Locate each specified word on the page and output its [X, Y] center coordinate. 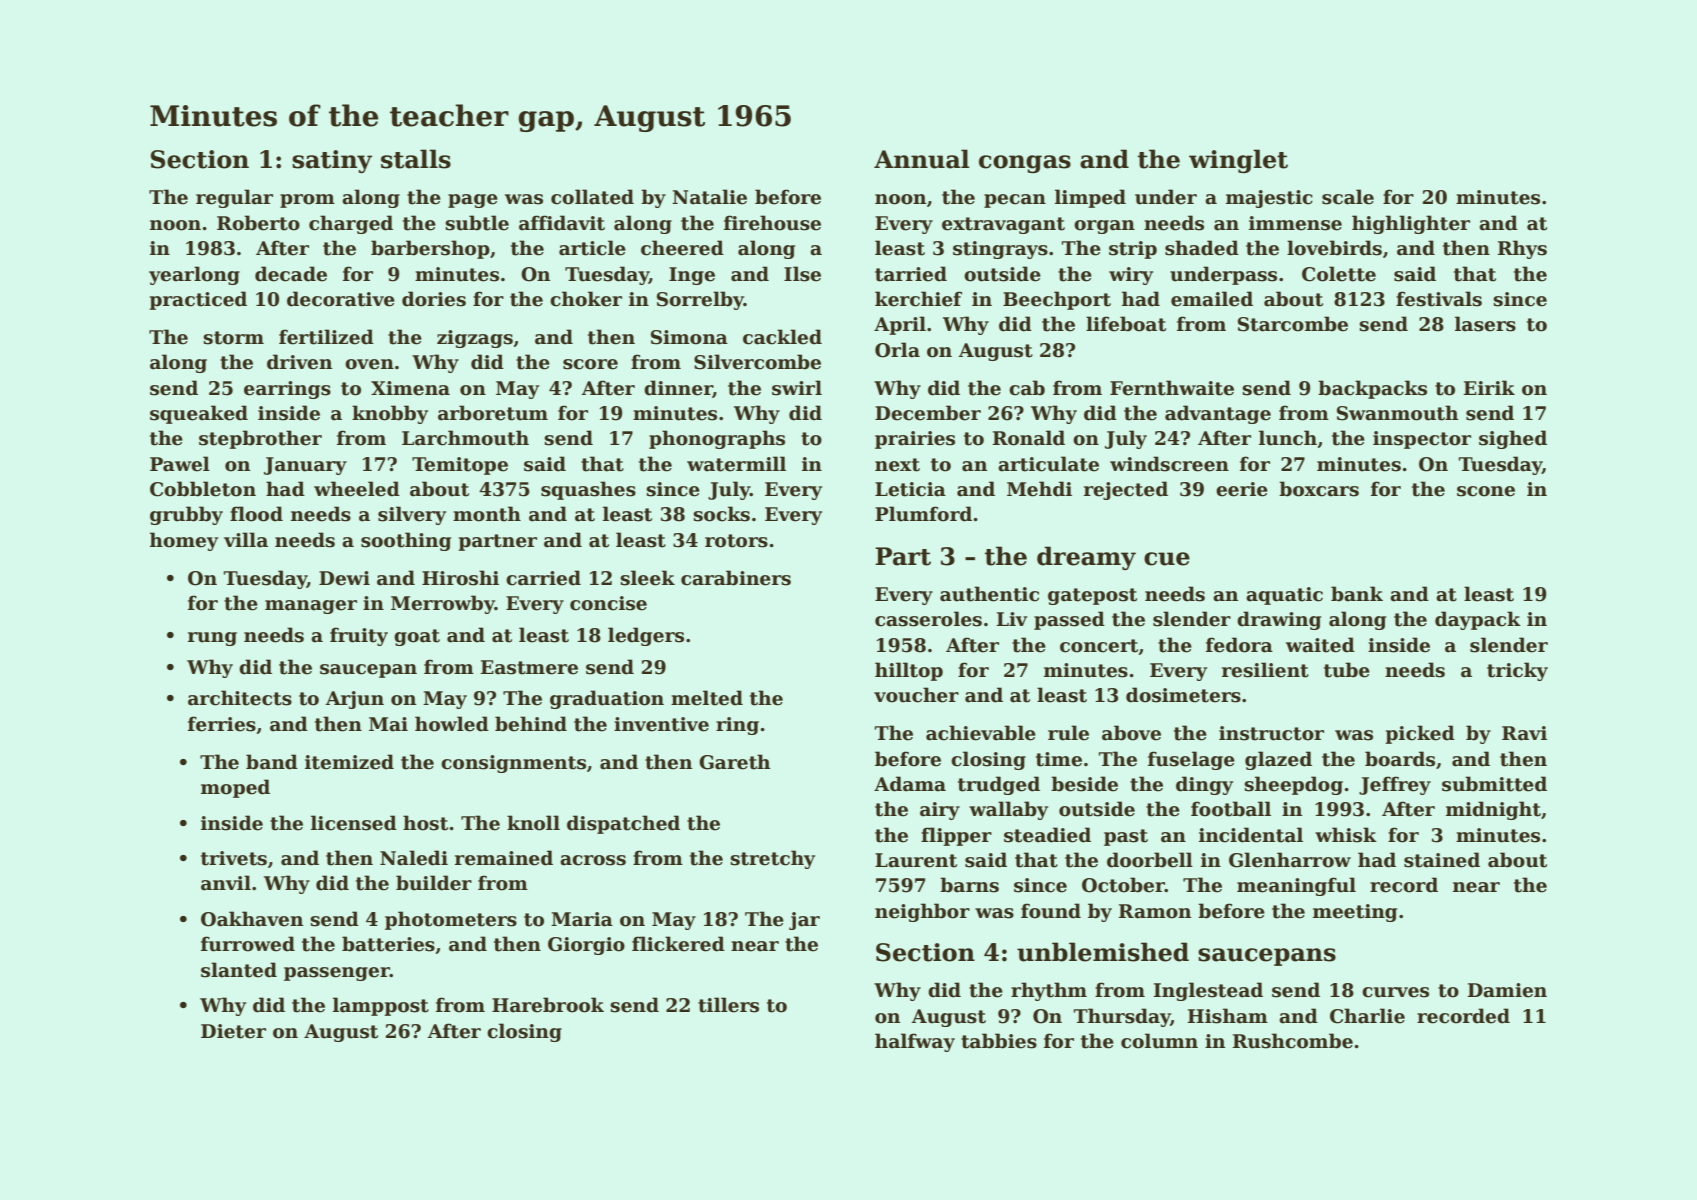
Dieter [233, 1031]
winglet [1238, 161]
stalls [416, 159]
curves [1395, 992]
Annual [921, 159]
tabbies [999, 1041]
